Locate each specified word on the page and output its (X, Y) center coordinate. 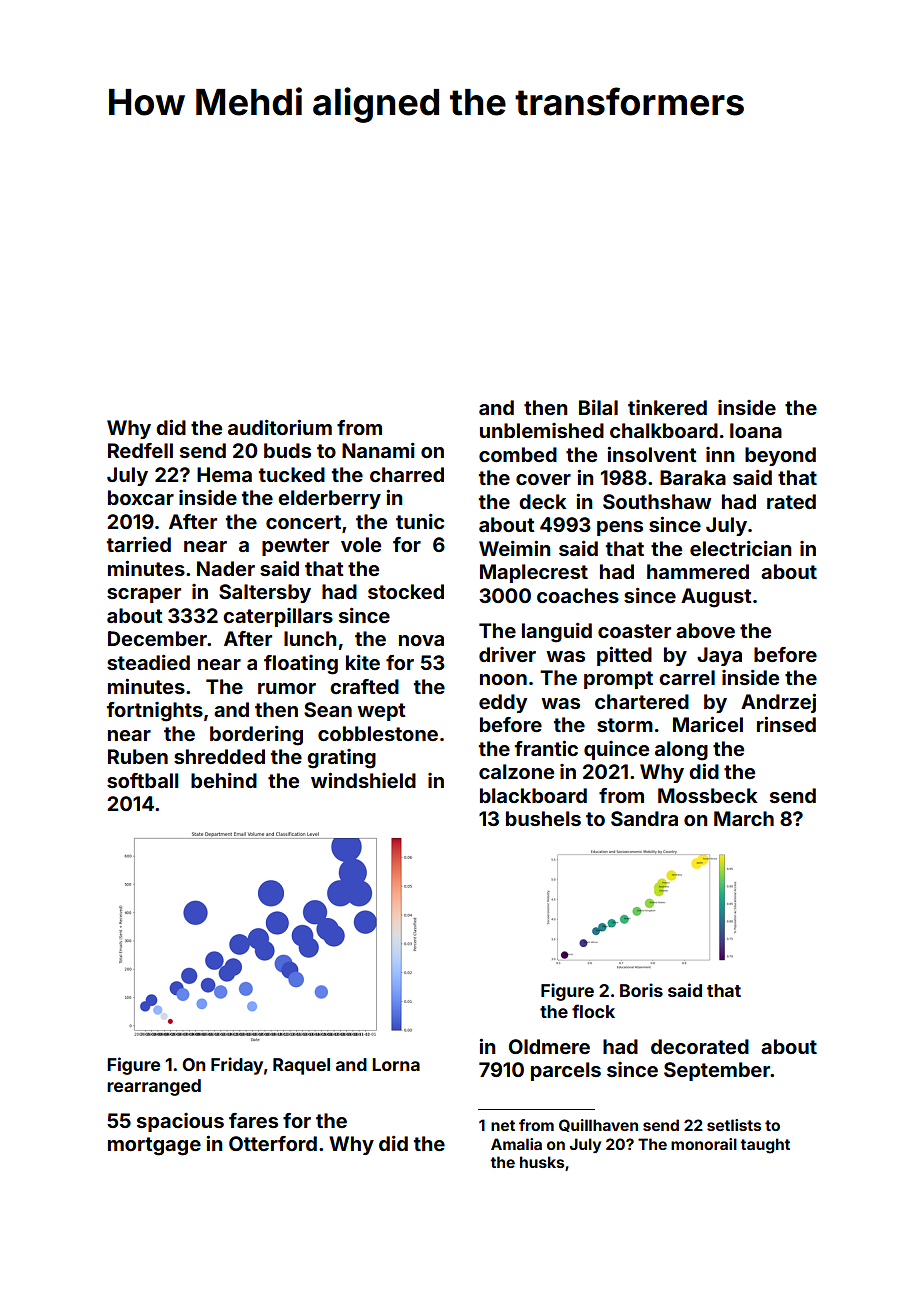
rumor (287, 688)
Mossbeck (707, 795)
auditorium (280, 427)
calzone (516, 771)
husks (542, 1162)
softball (142, 780)
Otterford (273, 1143)
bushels (543, 818)
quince (616, 750)
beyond (780, 456)
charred (407, 474)
